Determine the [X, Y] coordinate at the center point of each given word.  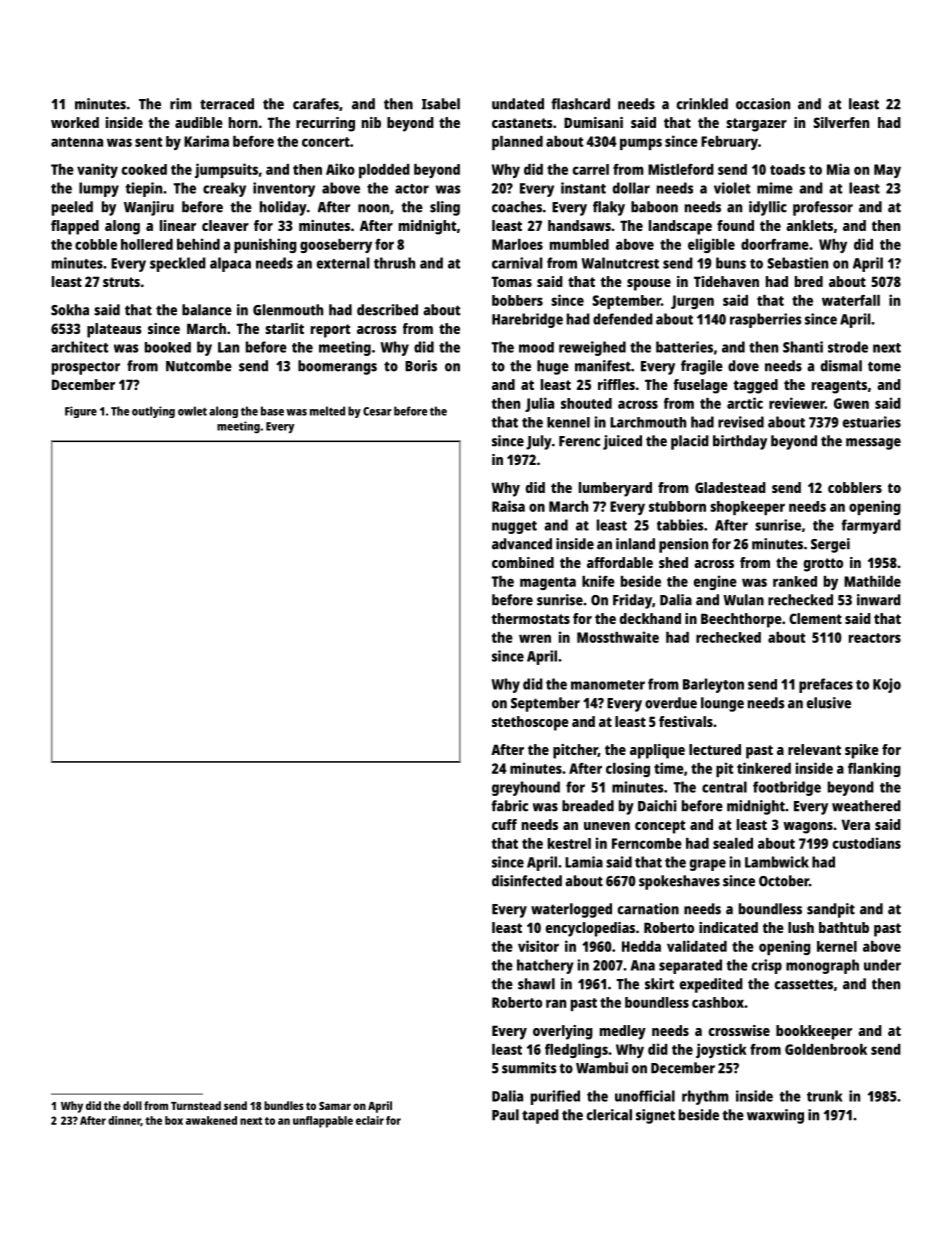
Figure [81, 412]
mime [775, 188]
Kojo [887, 685]
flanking [874, 769]
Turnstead [196, 1105]
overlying [563, 1032]
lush [801, 927]
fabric [509, 806]
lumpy [99, 189]
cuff [504, 824]
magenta [548, 583]
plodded [384, 171]
